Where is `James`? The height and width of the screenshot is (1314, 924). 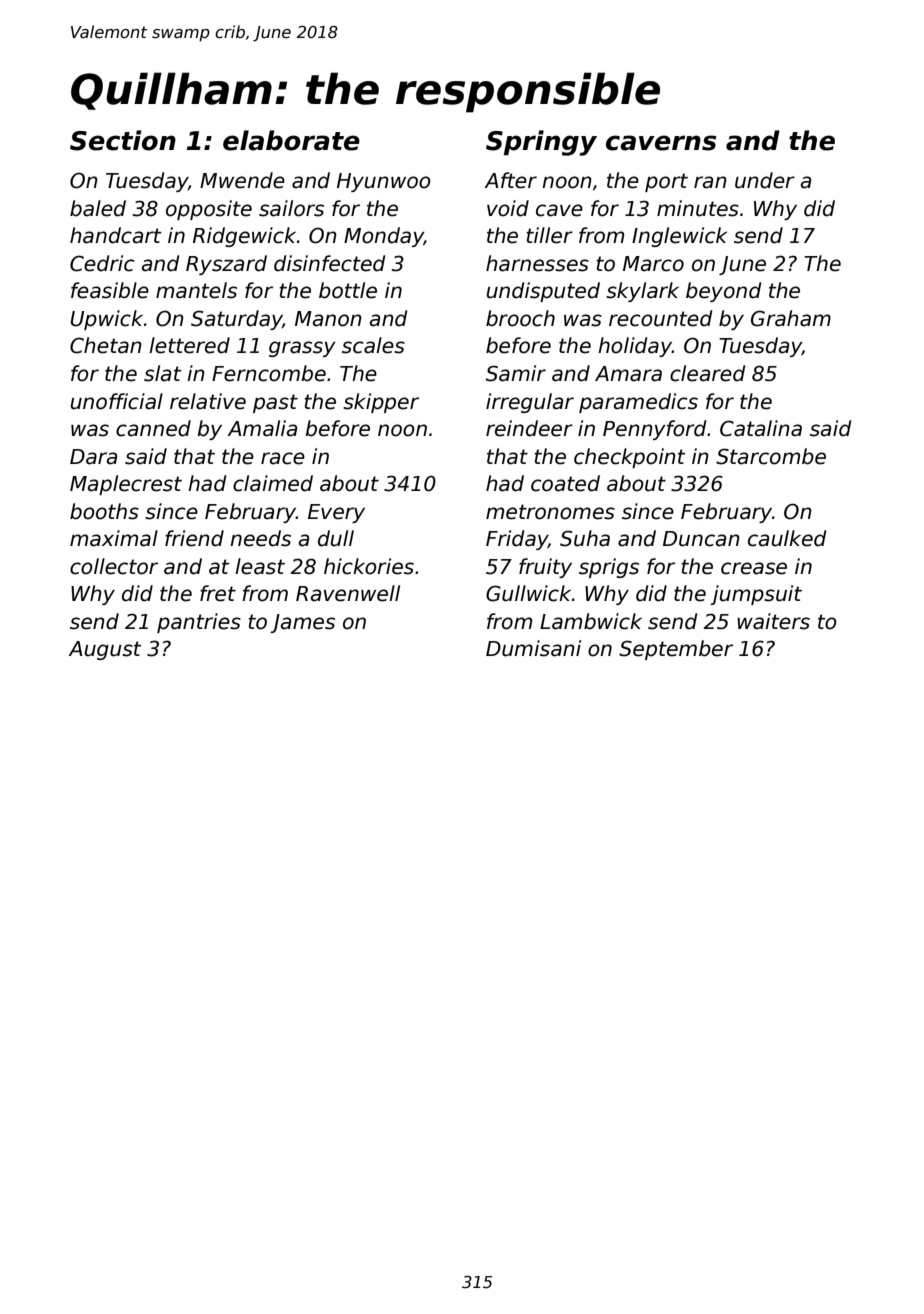 James is located at coordinates (302, 623).
